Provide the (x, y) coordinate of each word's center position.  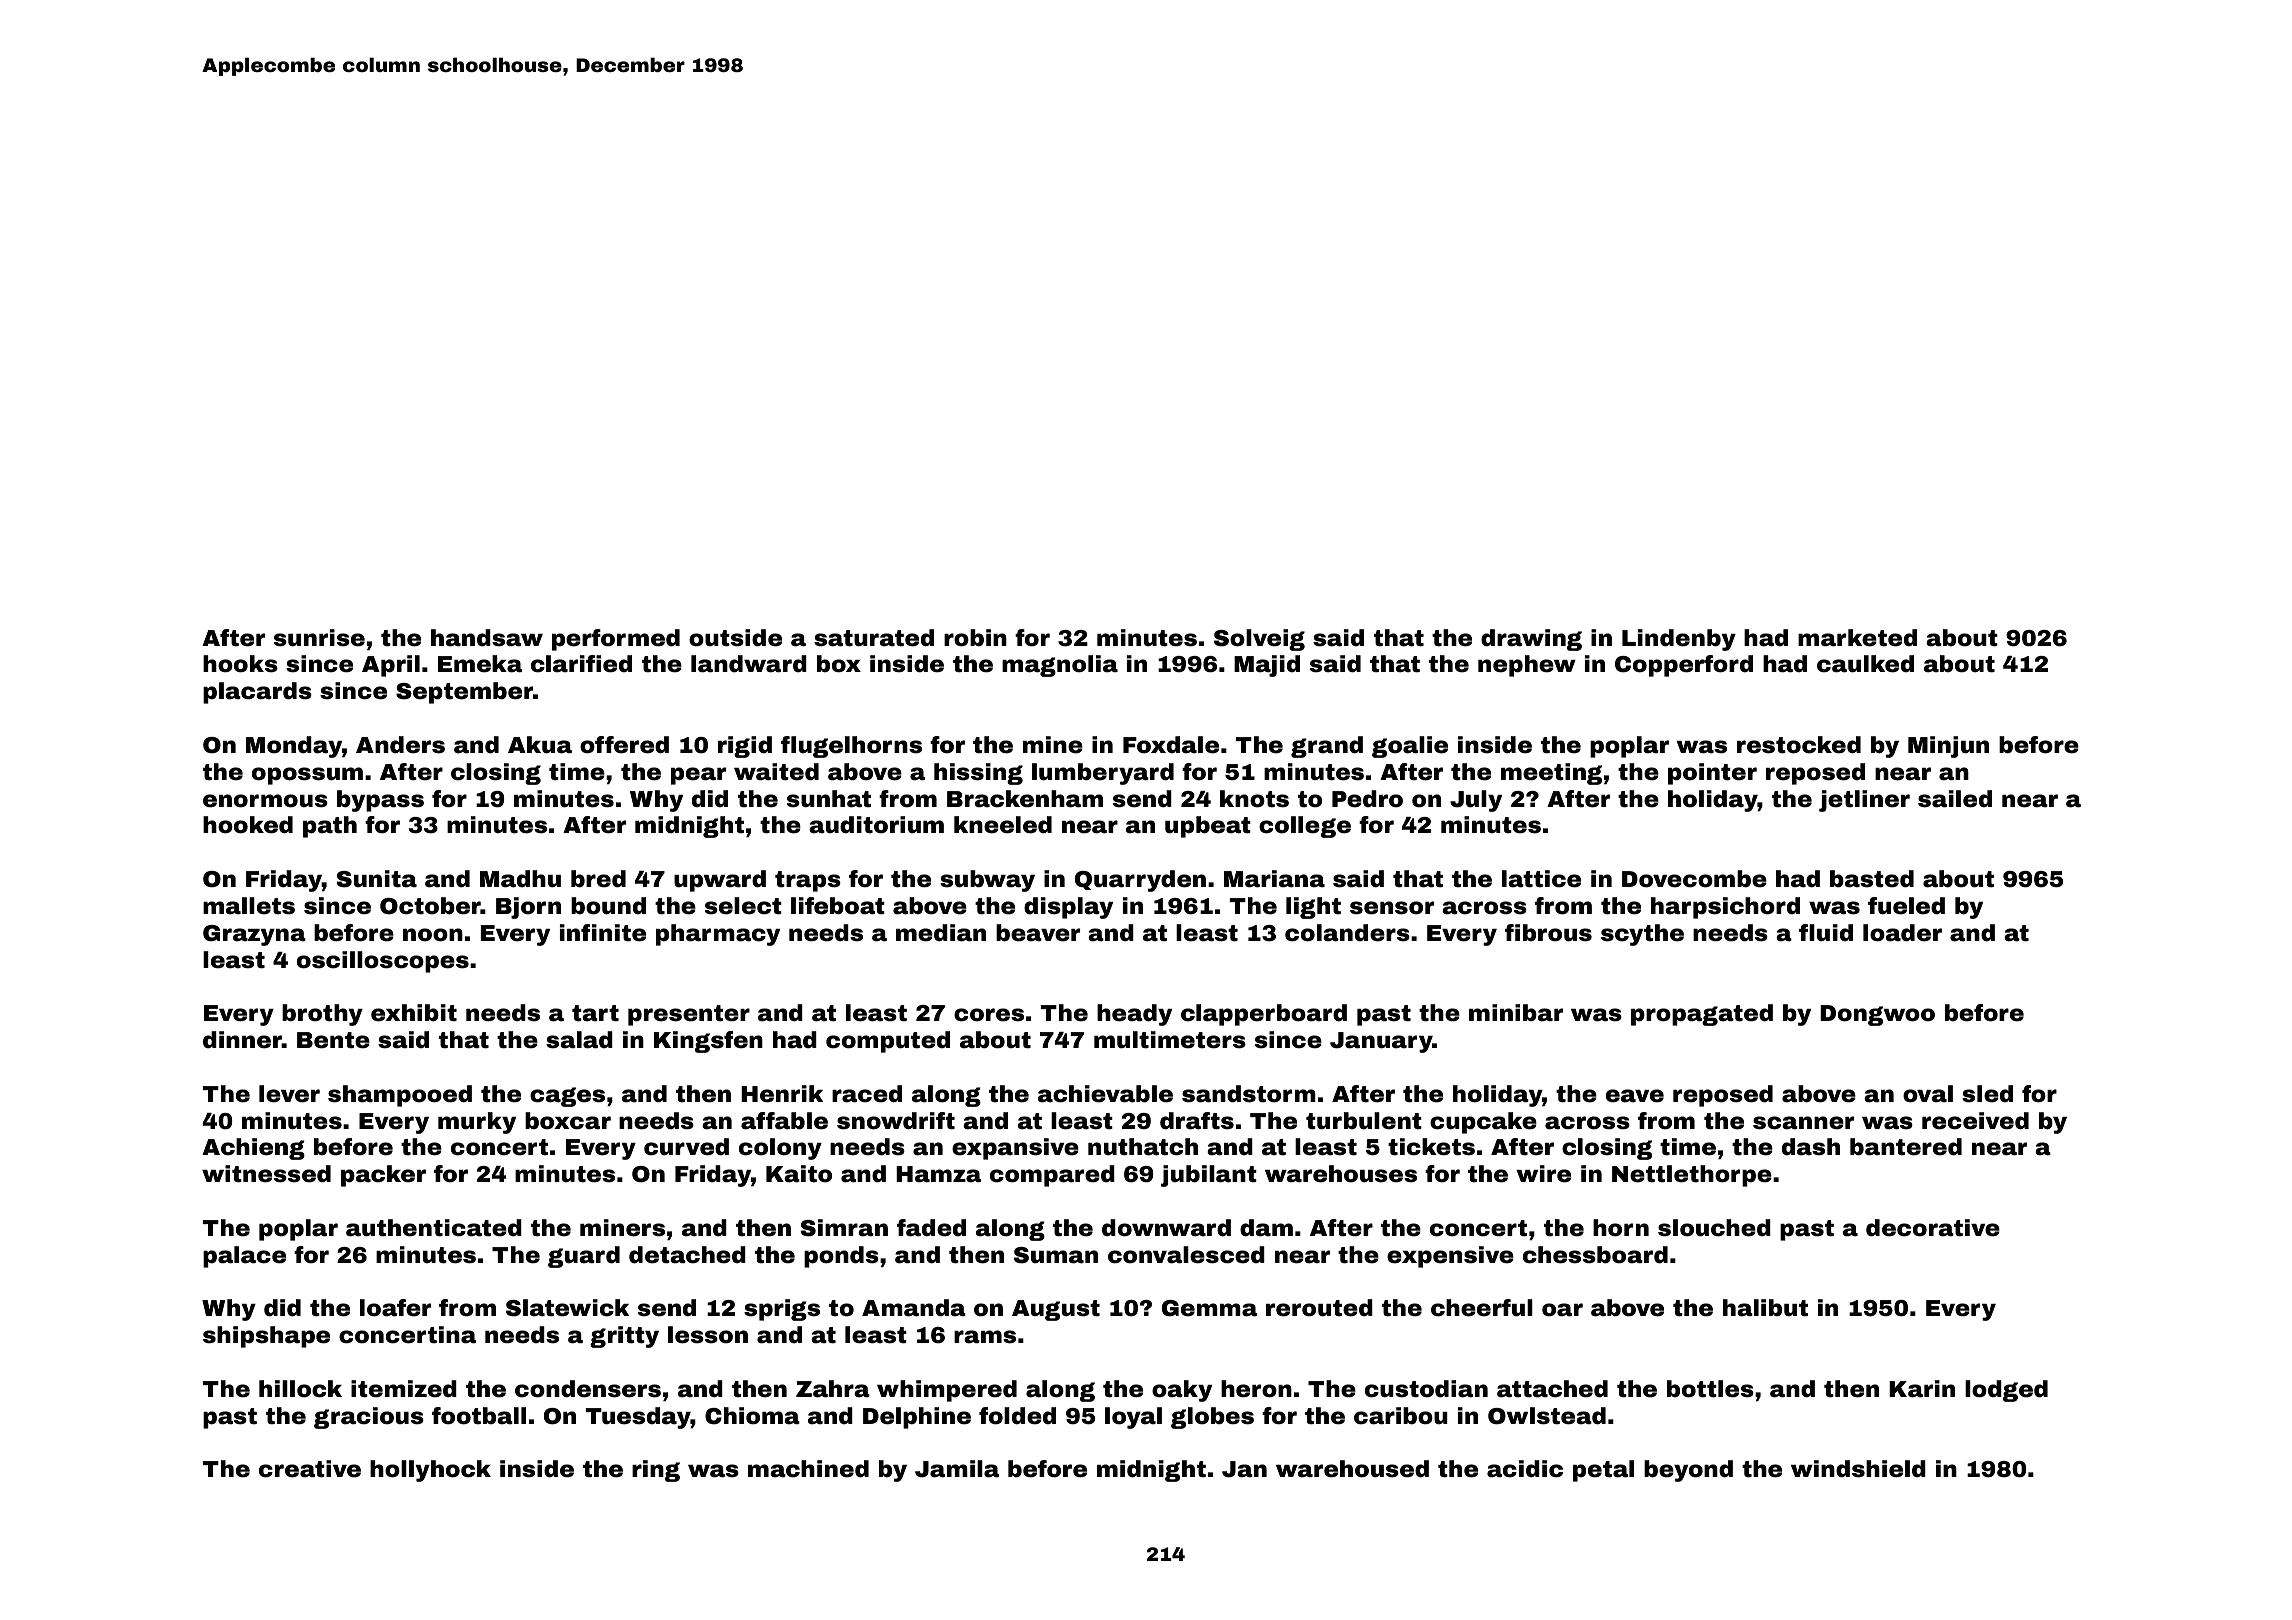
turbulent (1364, 1121)
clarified (581, 664)
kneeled (1003, 825)
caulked (1865, 664)
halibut (1765, 1308)
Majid (1267, 666)
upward (720, 881)
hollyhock (430, 1471)
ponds (841, 1257)
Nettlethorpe (1692, 1176)
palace (244, 1257)
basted (1872, 879)
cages (567, 1097)
